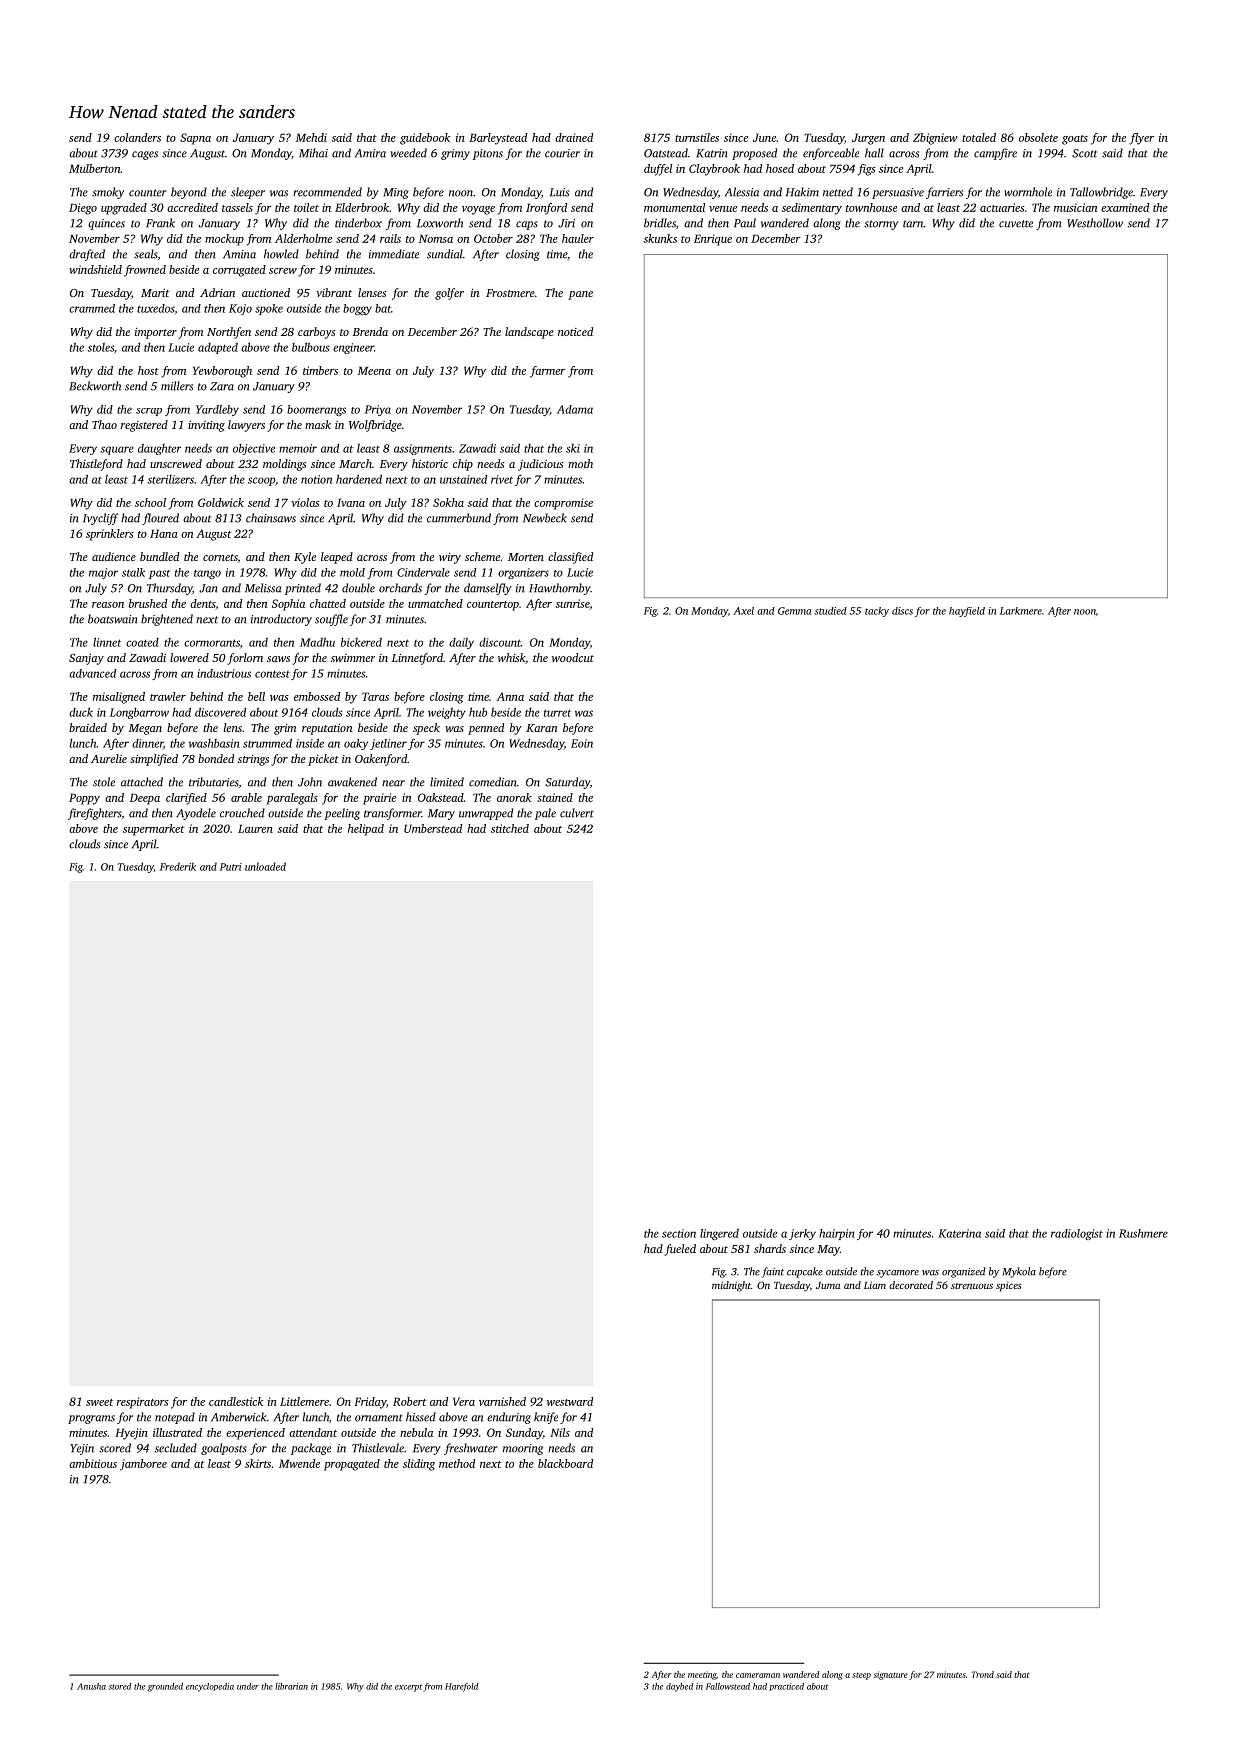 The image size is (1237, 1749). What do you see at coordinates (902, 611) in the screenshot?
I see `discs` at bounding box center [902, 611].
